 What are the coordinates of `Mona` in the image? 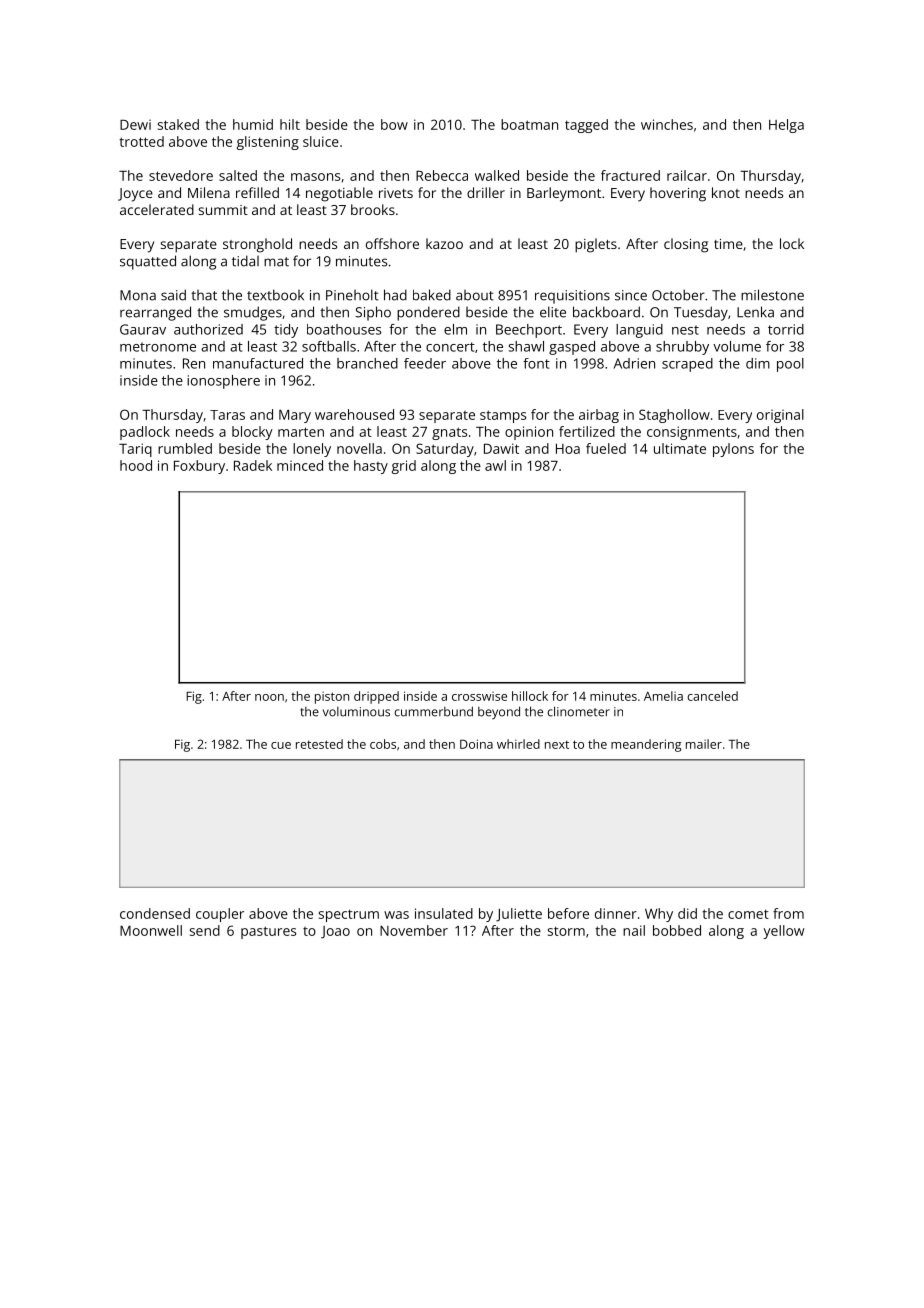 It's located at (138, 295).
